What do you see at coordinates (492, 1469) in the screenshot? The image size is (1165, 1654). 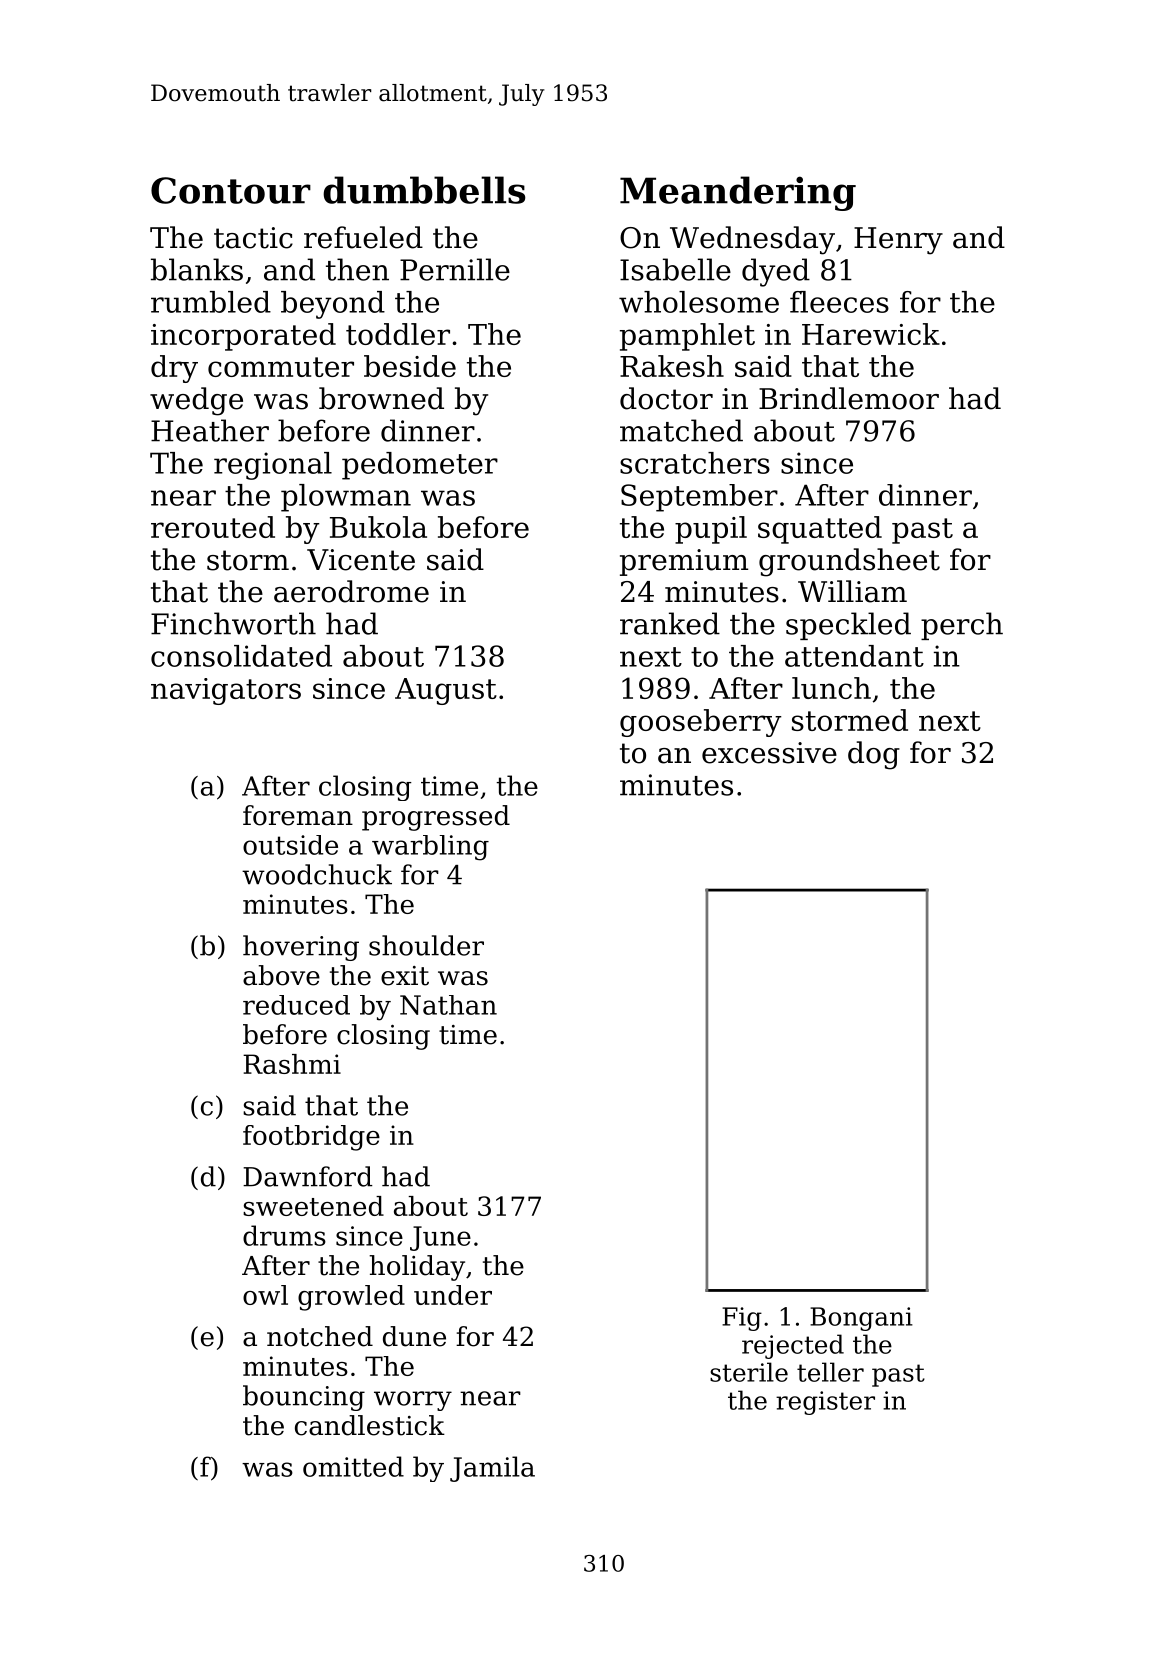 I see `Jamila` at bounding box center [492, 1469].
